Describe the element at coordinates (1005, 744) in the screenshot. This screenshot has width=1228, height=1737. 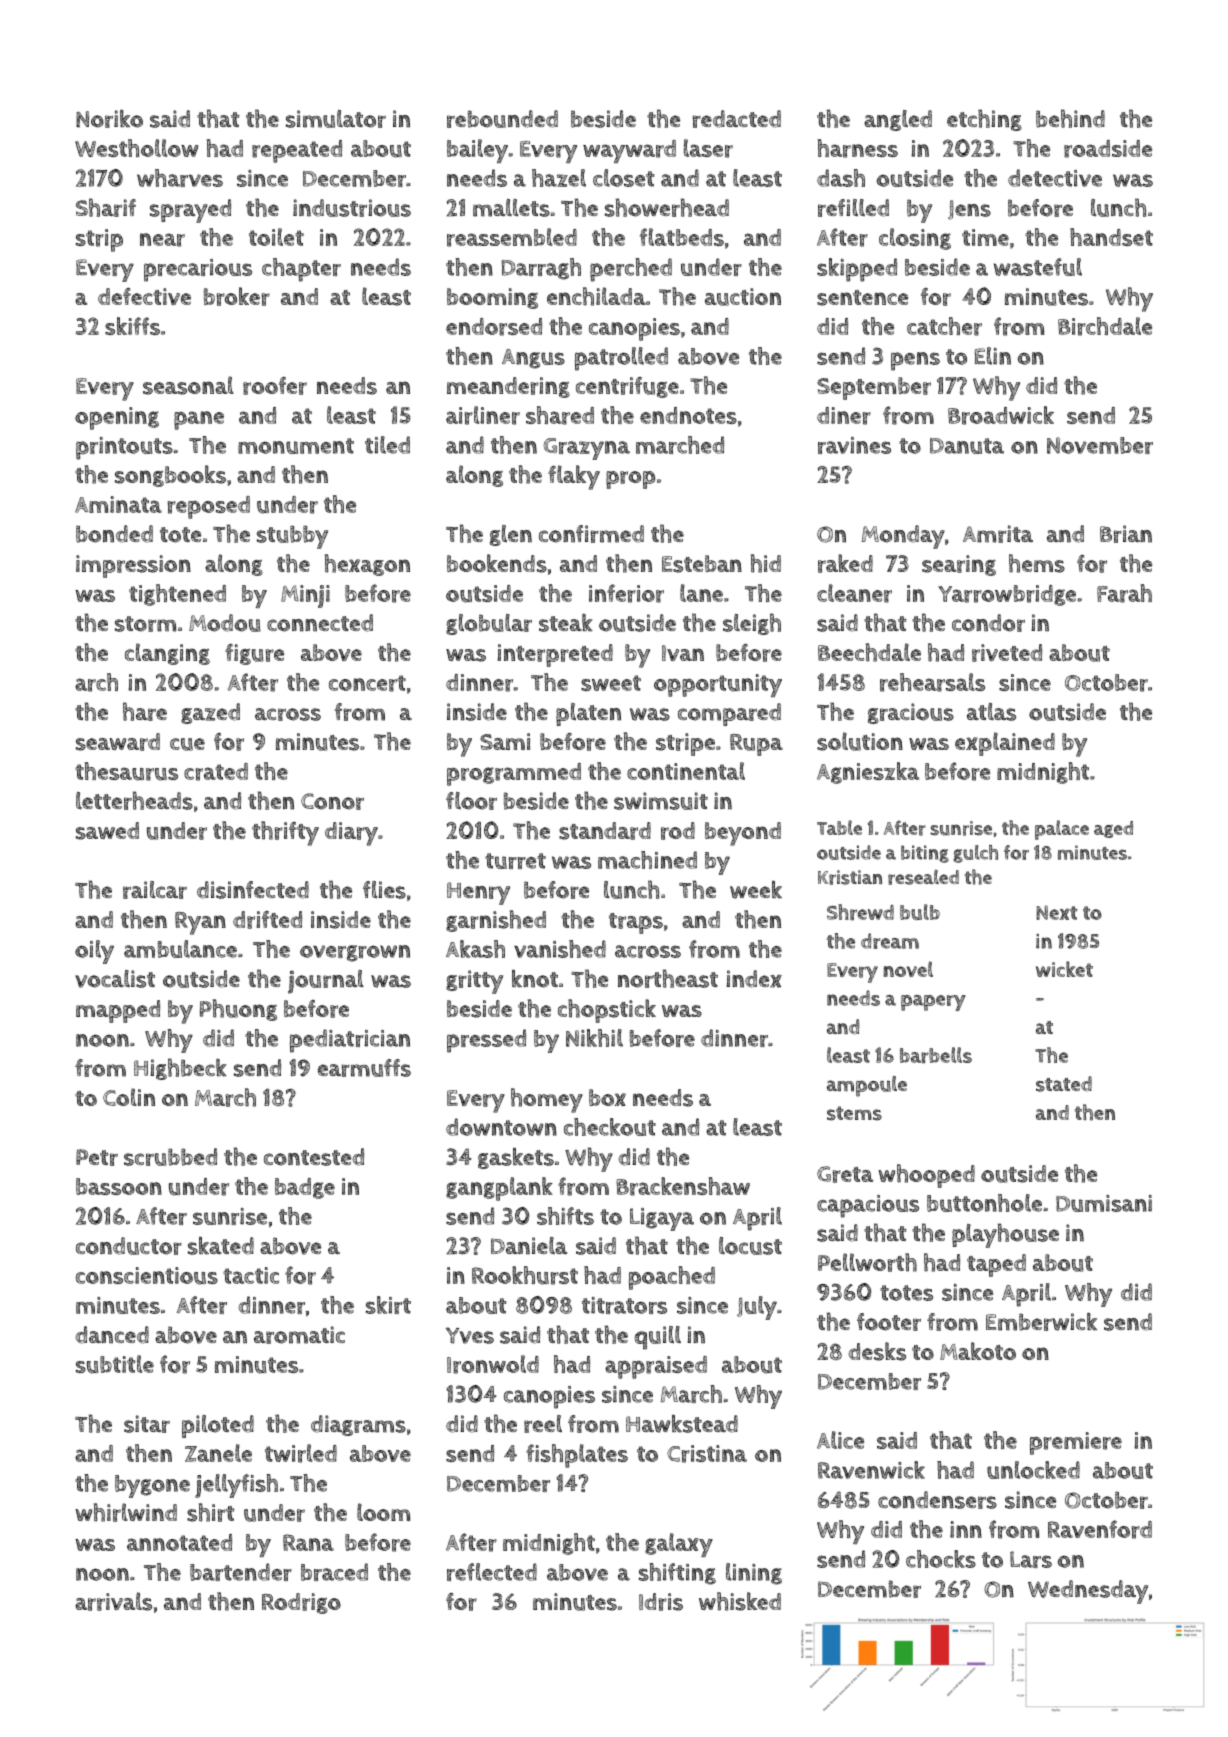
I see `explained` at that location.
